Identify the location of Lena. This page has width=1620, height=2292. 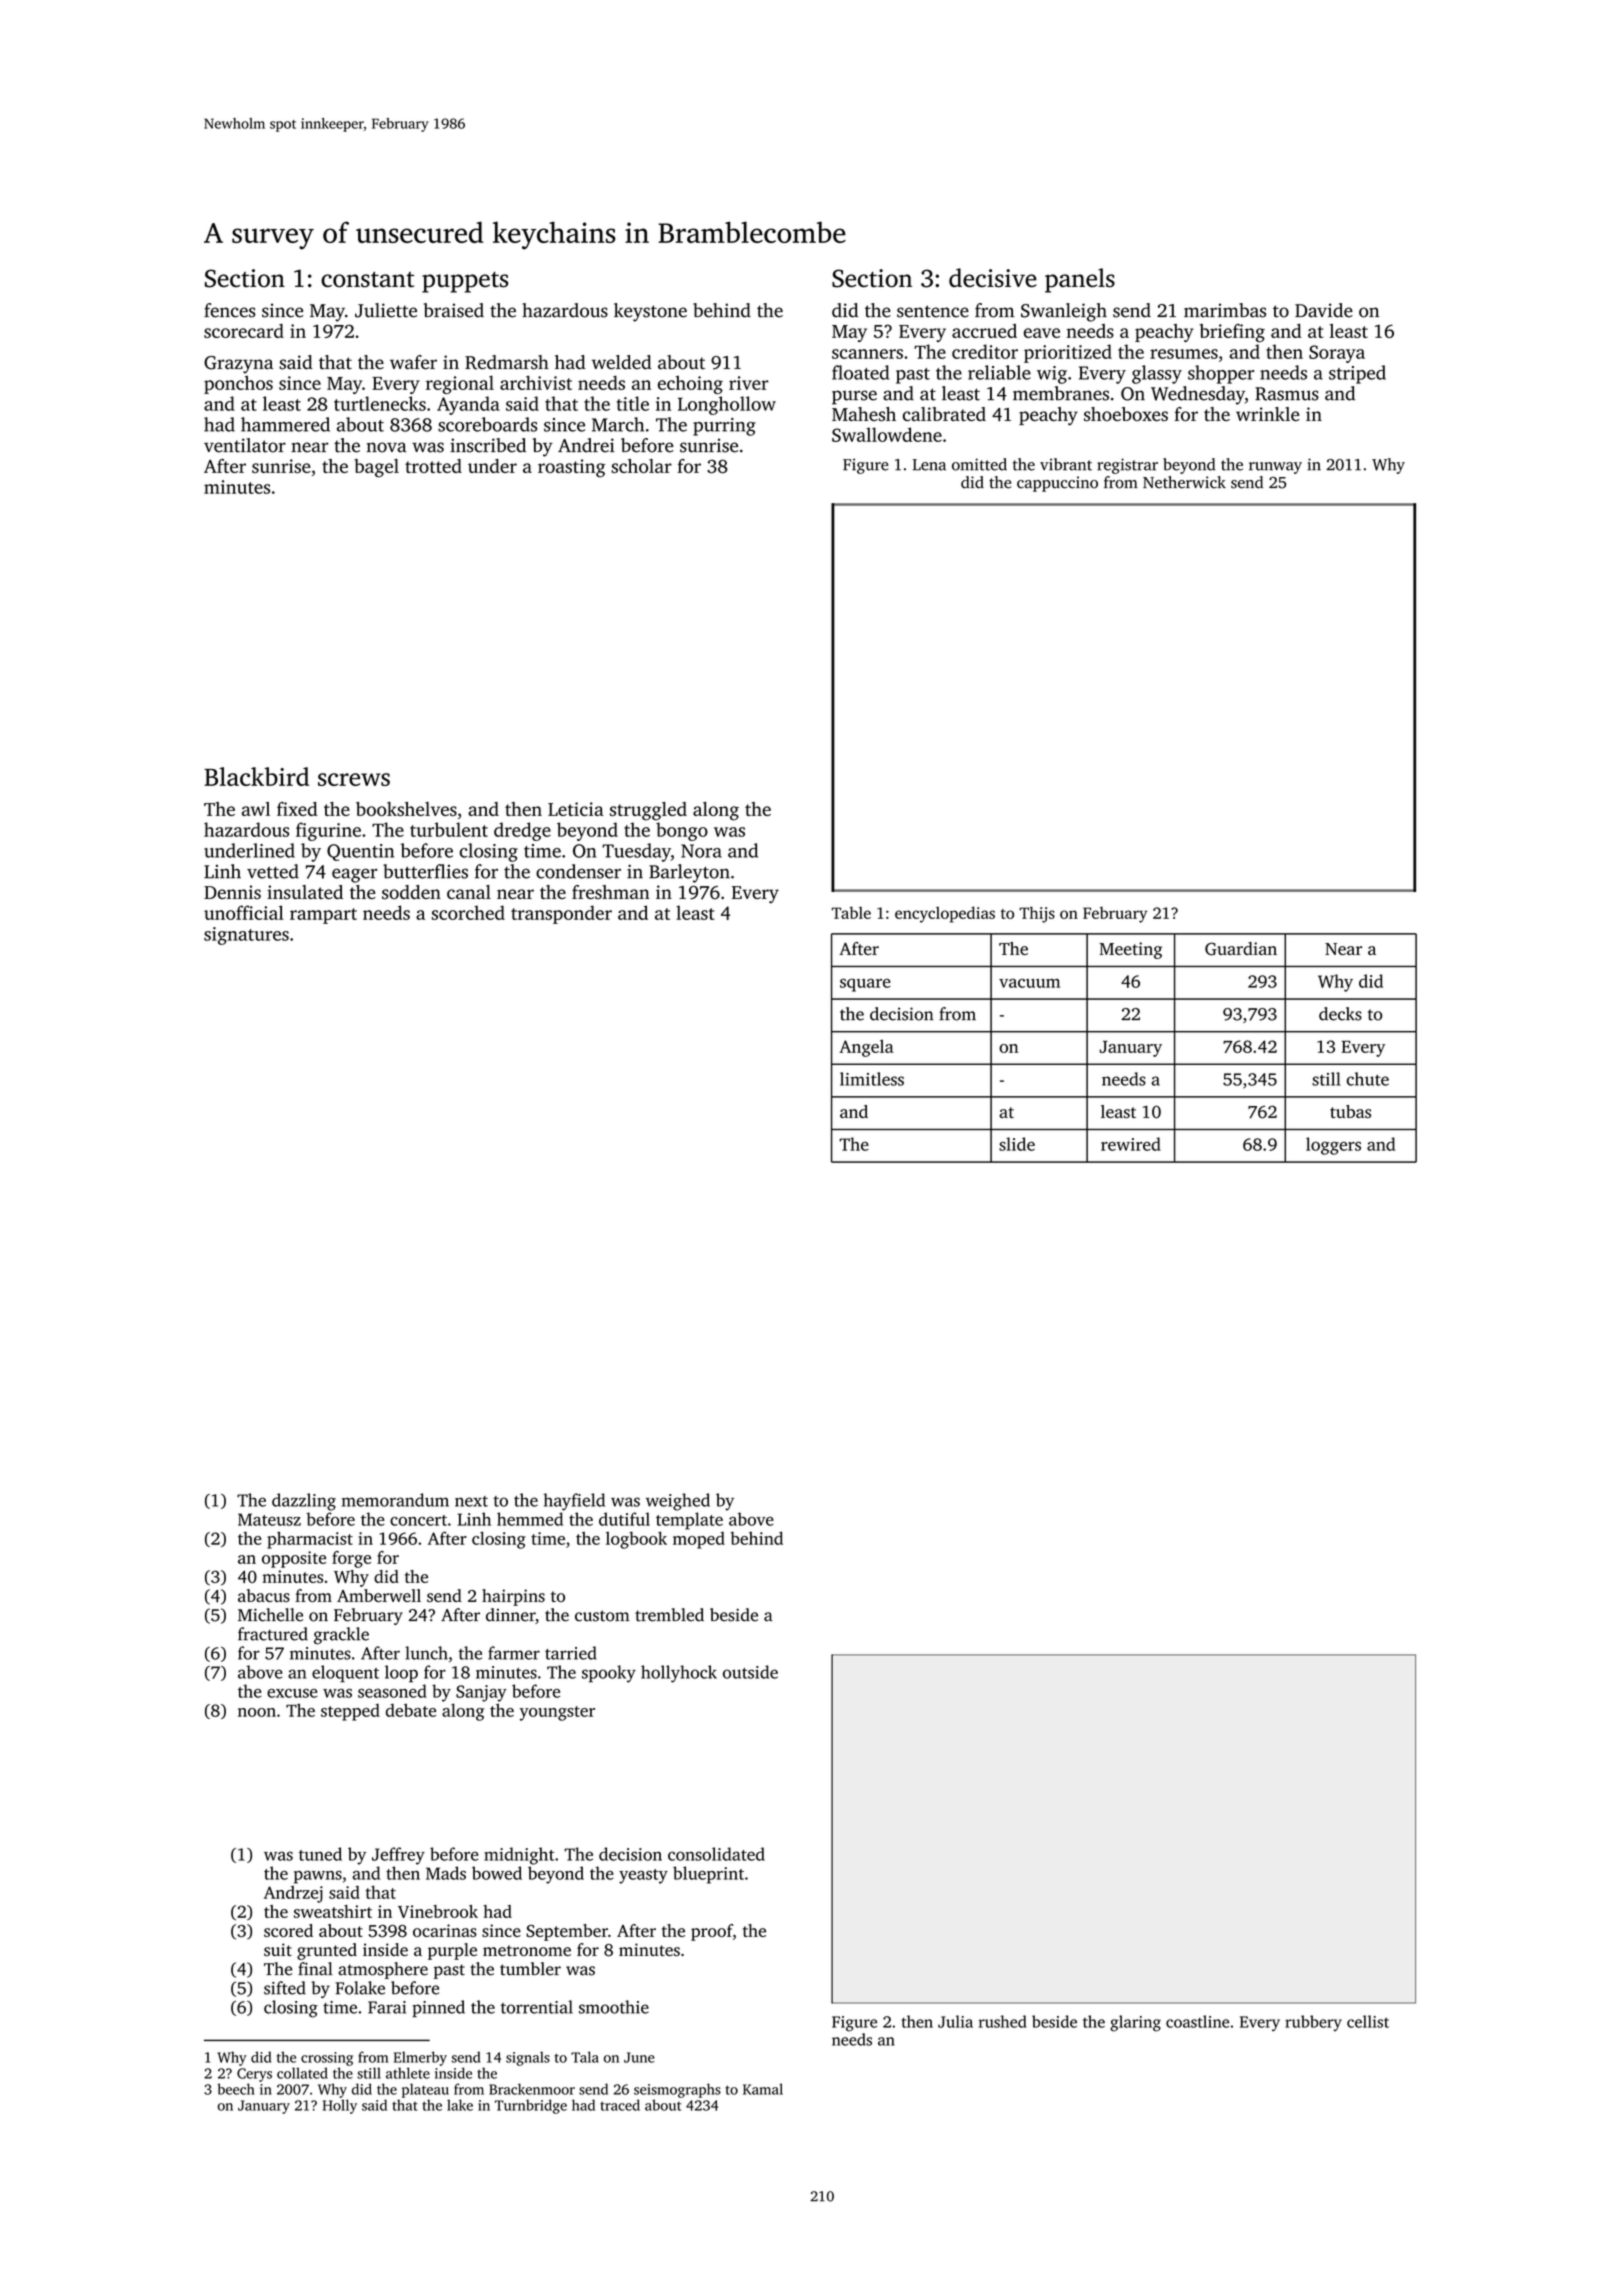
(929, 465).
